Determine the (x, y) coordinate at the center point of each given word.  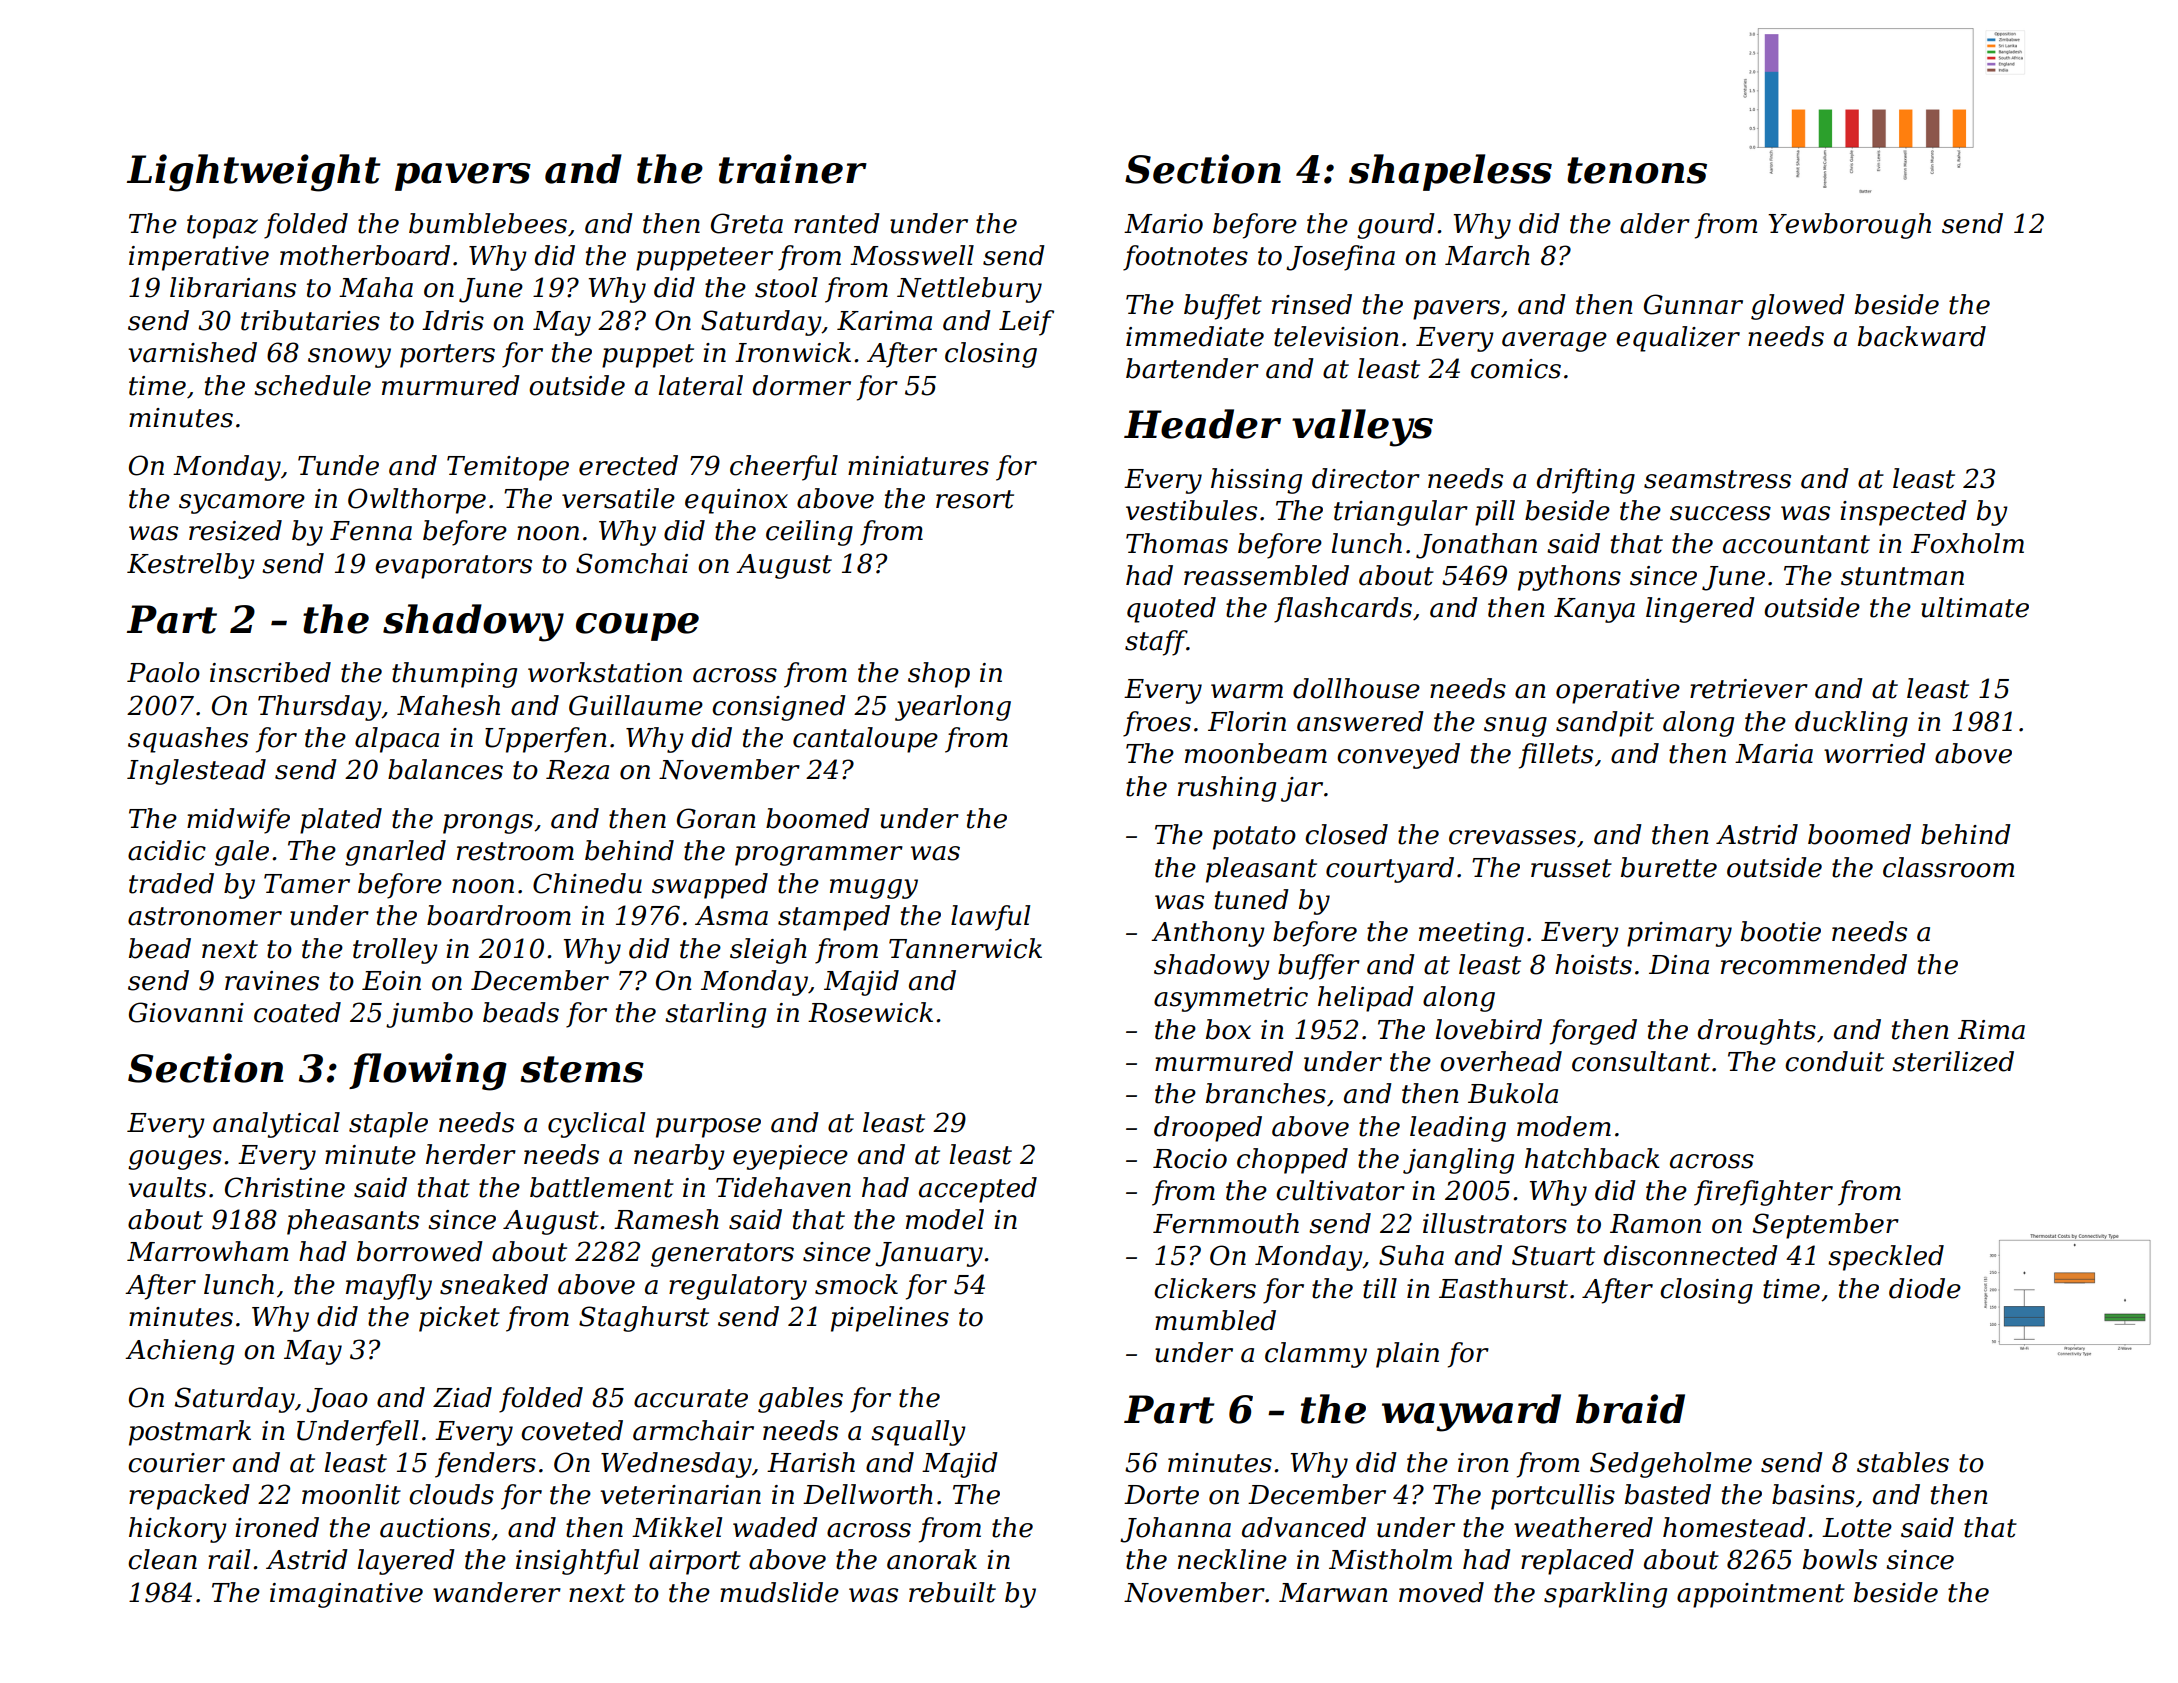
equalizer (1678, 339)
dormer (802, 385)
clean (162, 1559)
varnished (192, 352)
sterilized (1953, 1061)
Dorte (1161, 1495)
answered (1360, 721)
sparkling (1605, 1595)
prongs (488, 824)
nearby (679, 1157)
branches (1266, 1093)
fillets (1556, 756)
